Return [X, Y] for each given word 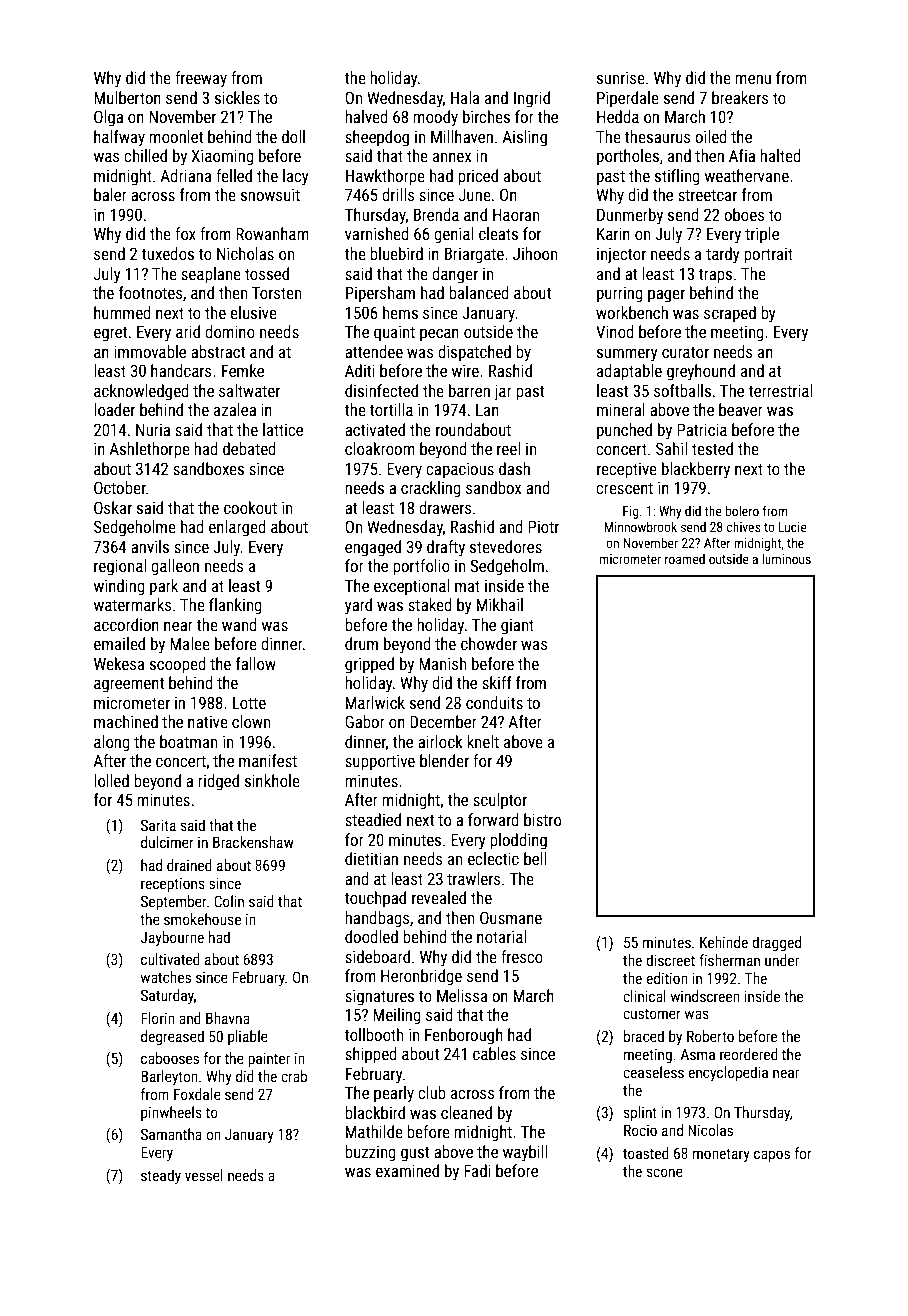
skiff [497, 682]
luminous [786, 558]
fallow [256, 663]
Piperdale [628, 99]
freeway [201, 79]
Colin [229, 901]
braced [644, 1036]
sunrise [621, 77]
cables [494, 1053]
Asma [697, 1054]
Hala [465, 97]
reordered [749, 1054]
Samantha [171, 1134]
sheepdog [377, 138]
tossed [267, 273]
